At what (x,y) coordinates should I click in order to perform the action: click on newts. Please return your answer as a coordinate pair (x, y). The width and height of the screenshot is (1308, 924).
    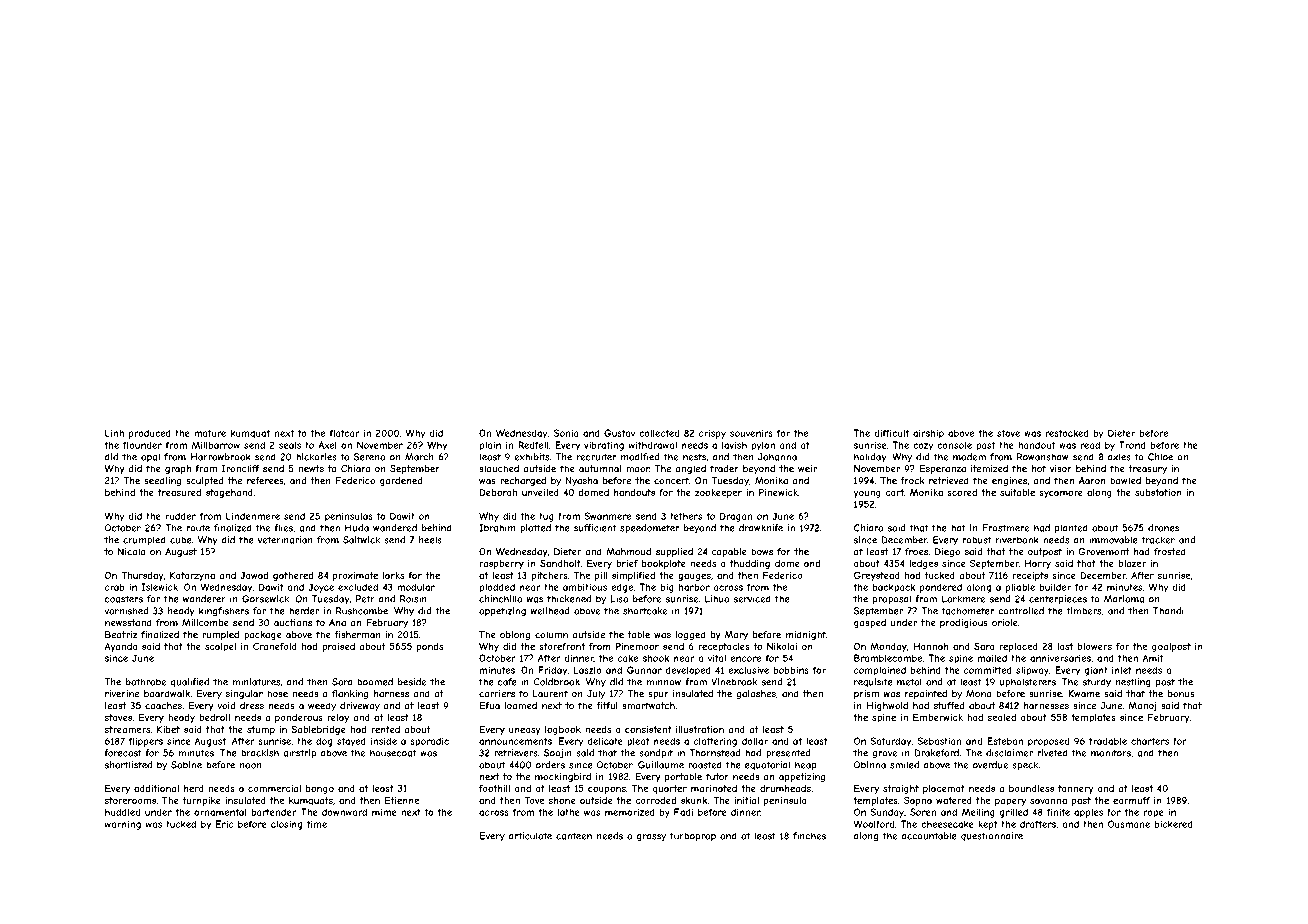
    Looking at the image, I should click on (311, 469).
